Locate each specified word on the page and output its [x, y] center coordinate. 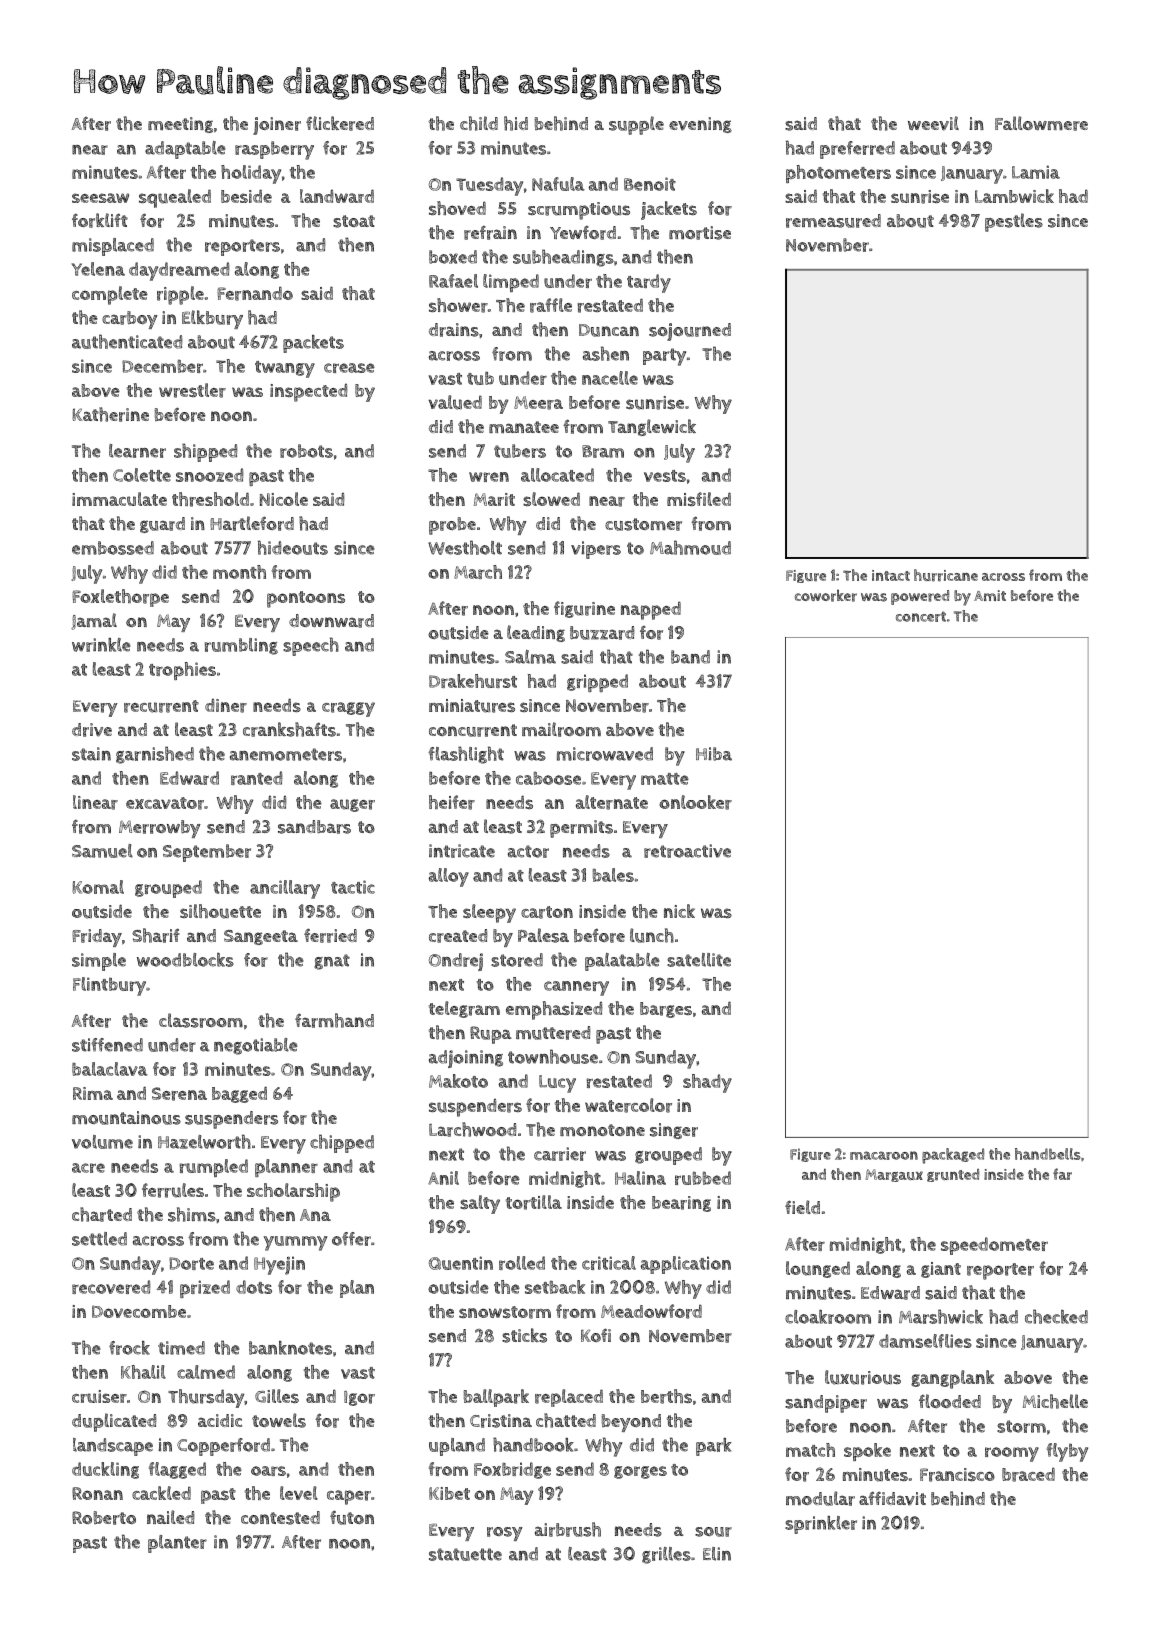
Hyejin [279, 1265]
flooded [950, 1401]
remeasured [833, 221]
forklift [100, 220]
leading [536, 633]
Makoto [458, 1081]
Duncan [609, 330]
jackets [669, 210]
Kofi [596, 1335]
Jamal [94, 621]
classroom [201, 1020]
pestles [1014, 222]
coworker [826, 595]
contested [280, 1518]
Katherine [110, 414]
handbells [1048, 1154]
